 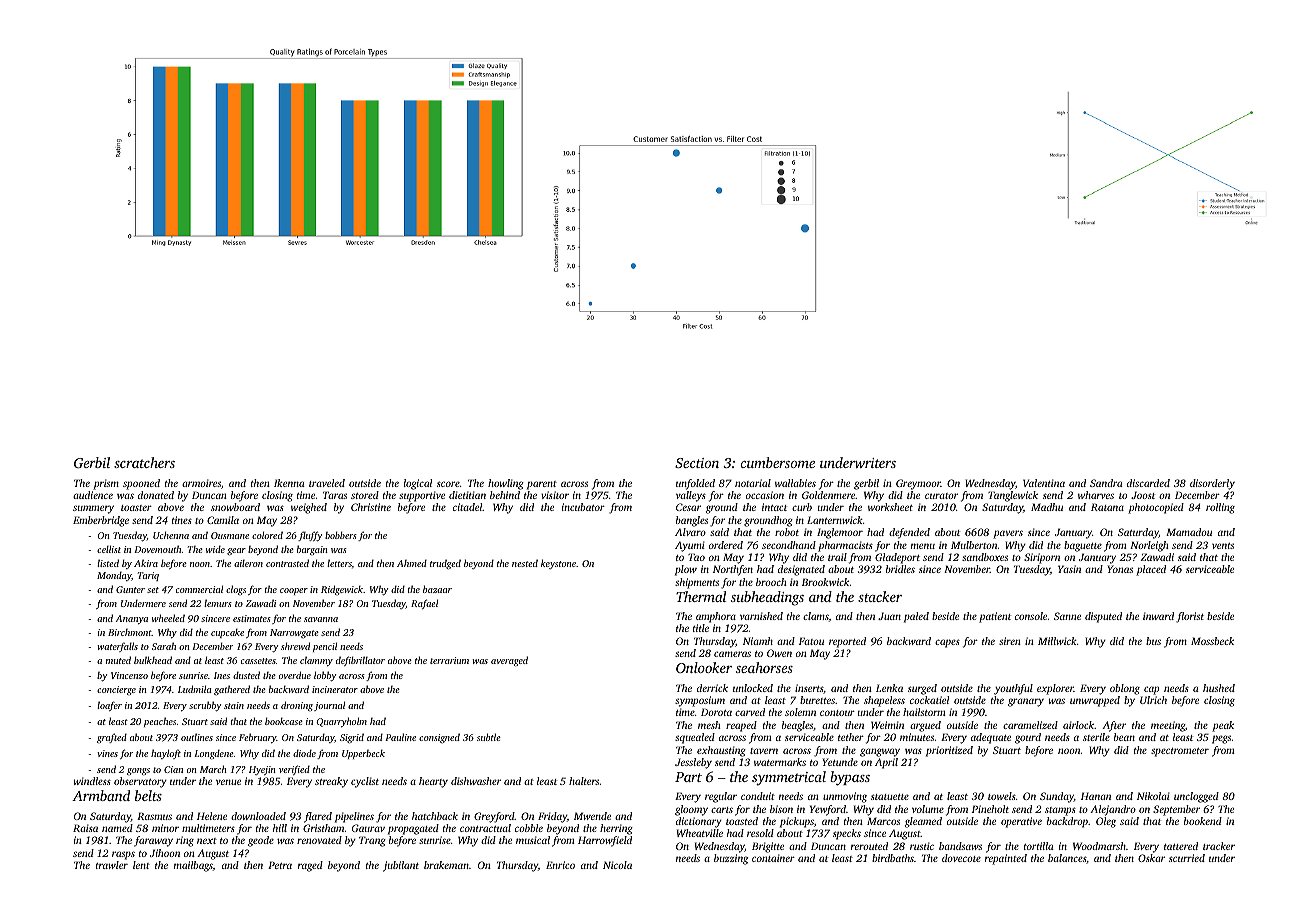 What do you see at coordinates (697, 463) in the screenshot?
I see `Section` at bounding box center [697, 463].
